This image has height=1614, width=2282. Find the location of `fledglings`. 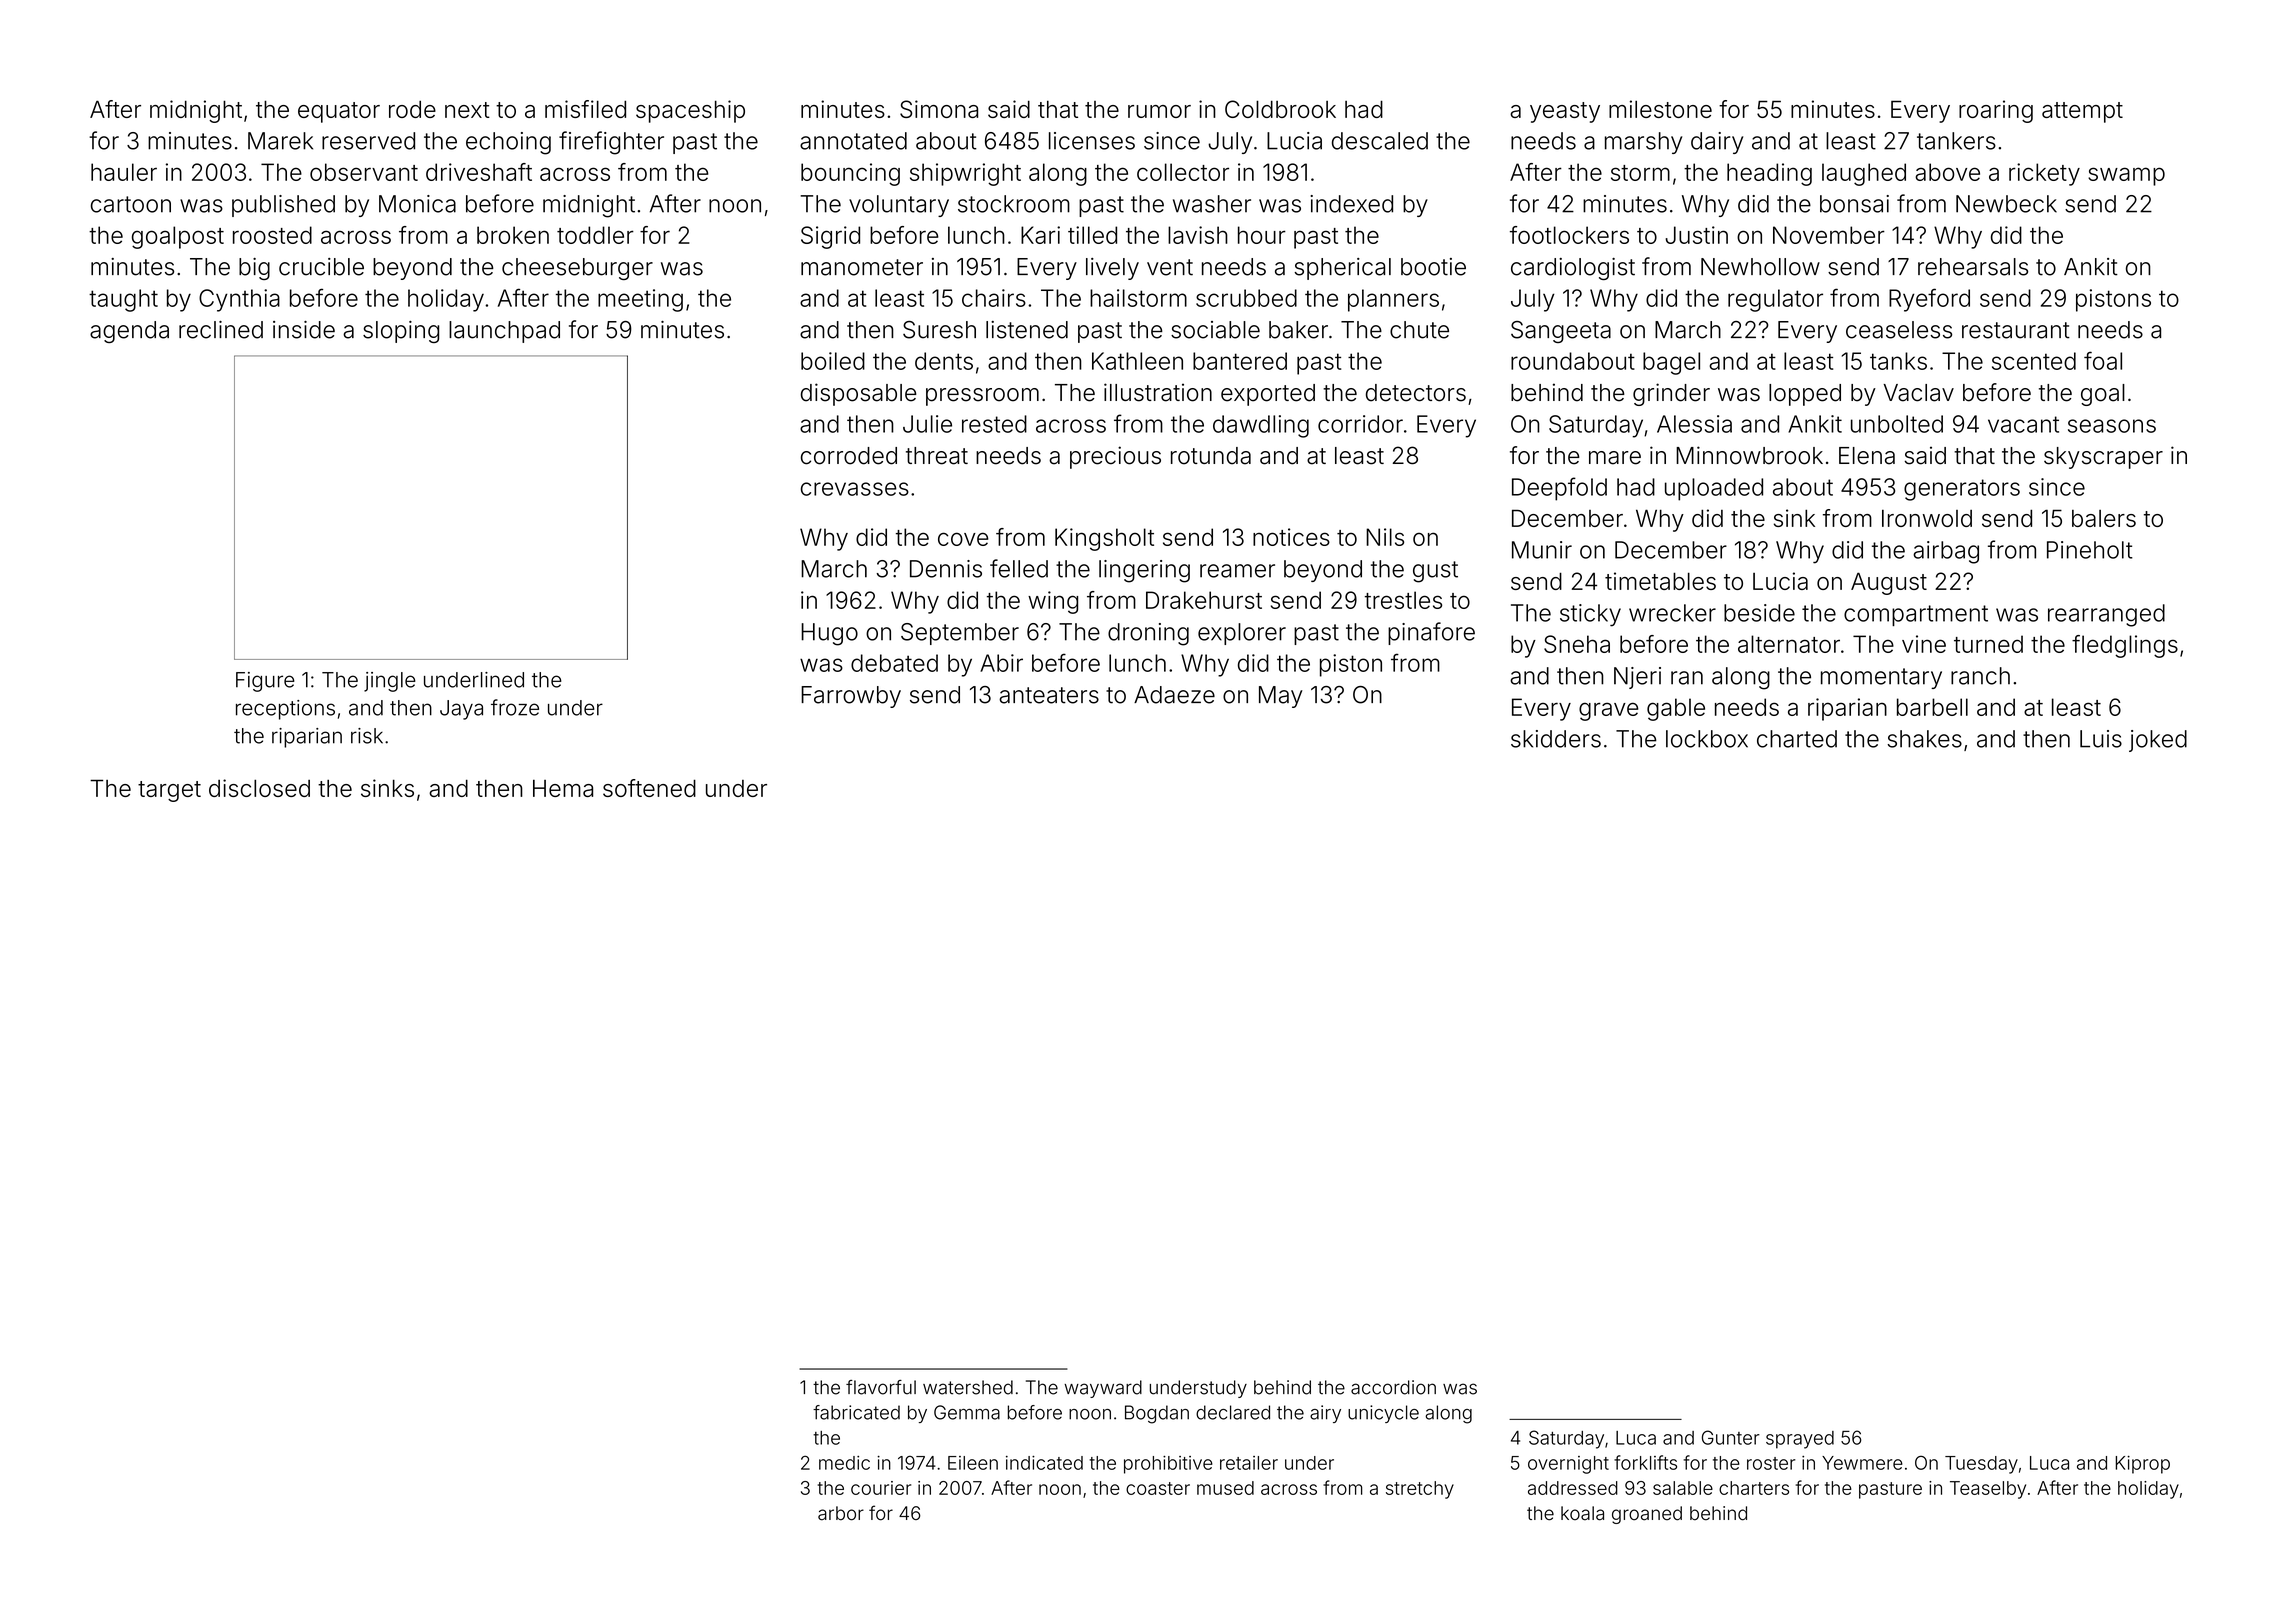

fledglings is located at coordinates (2125, 646).
